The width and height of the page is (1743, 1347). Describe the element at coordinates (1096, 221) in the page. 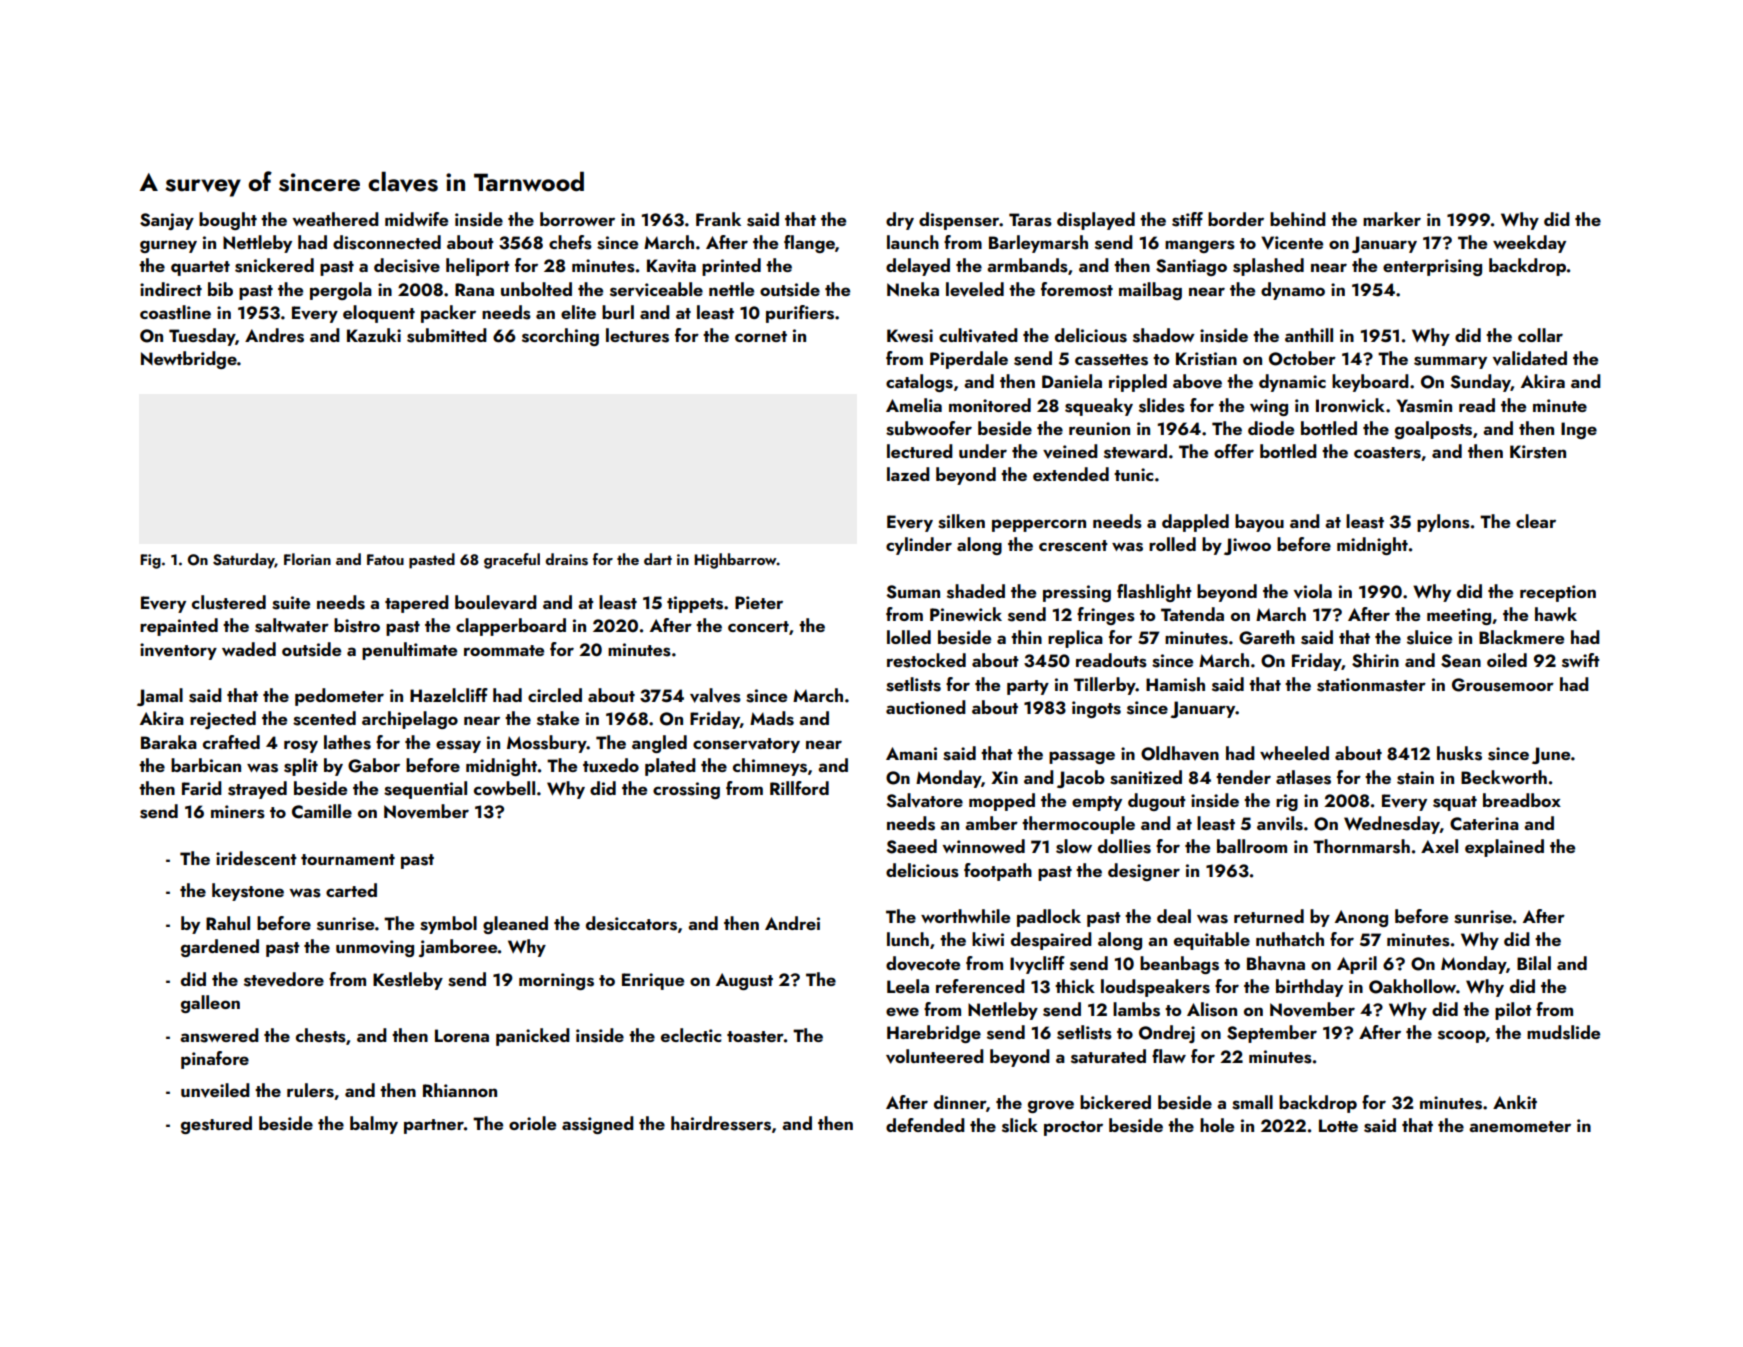

I see `displayed` at that location.
